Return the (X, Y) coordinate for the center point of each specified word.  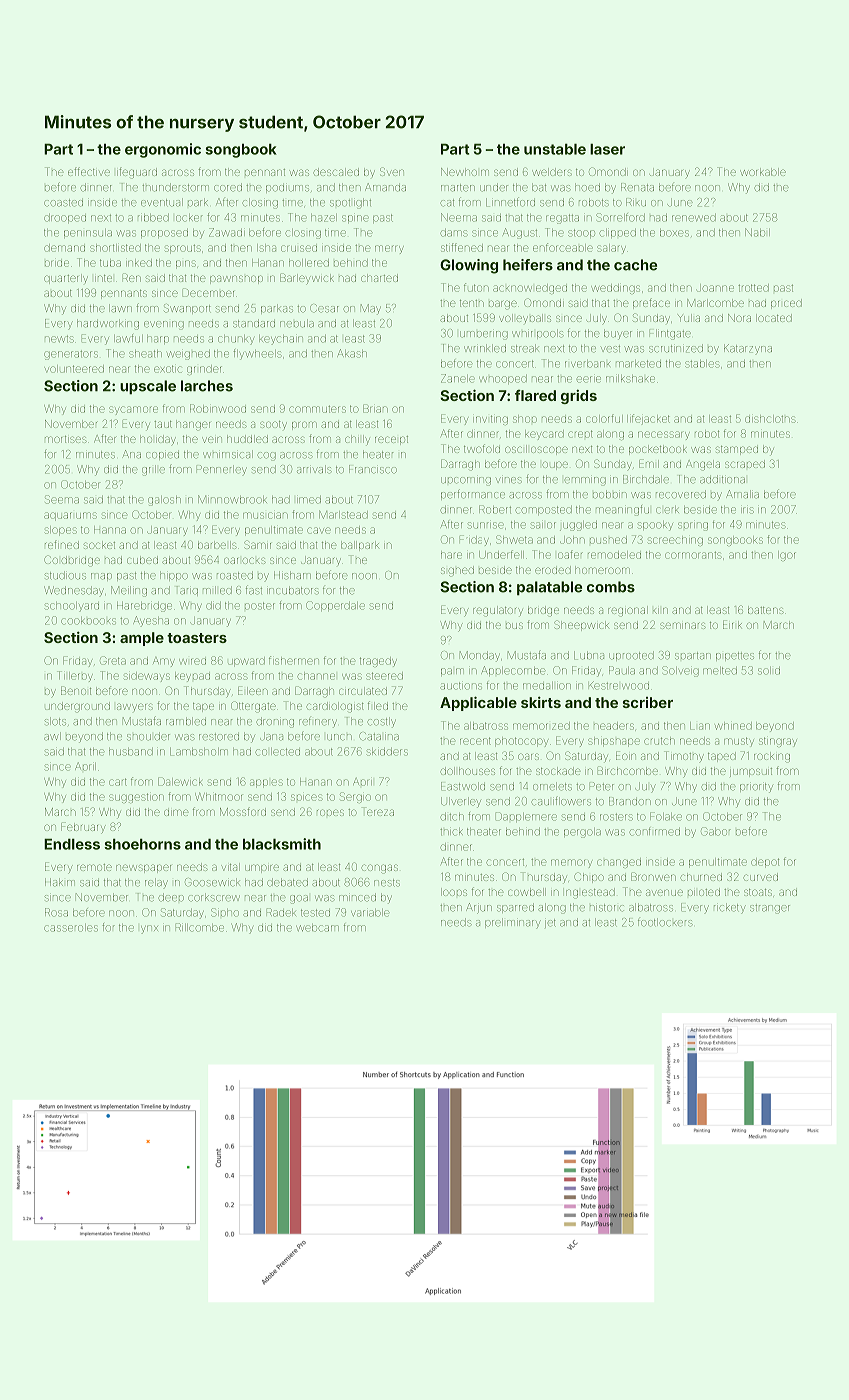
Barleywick (307, 279)
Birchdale (646, 479)
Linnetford (510, 202)
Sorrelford (620, 217)
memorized (541, 726)
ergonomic (163, 150)
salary (611, 249)
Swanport (187, 309)
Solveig (680, 671)
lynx (149, 929)
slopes (61, 531)
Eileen (253, 690)
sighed (457, 571)
